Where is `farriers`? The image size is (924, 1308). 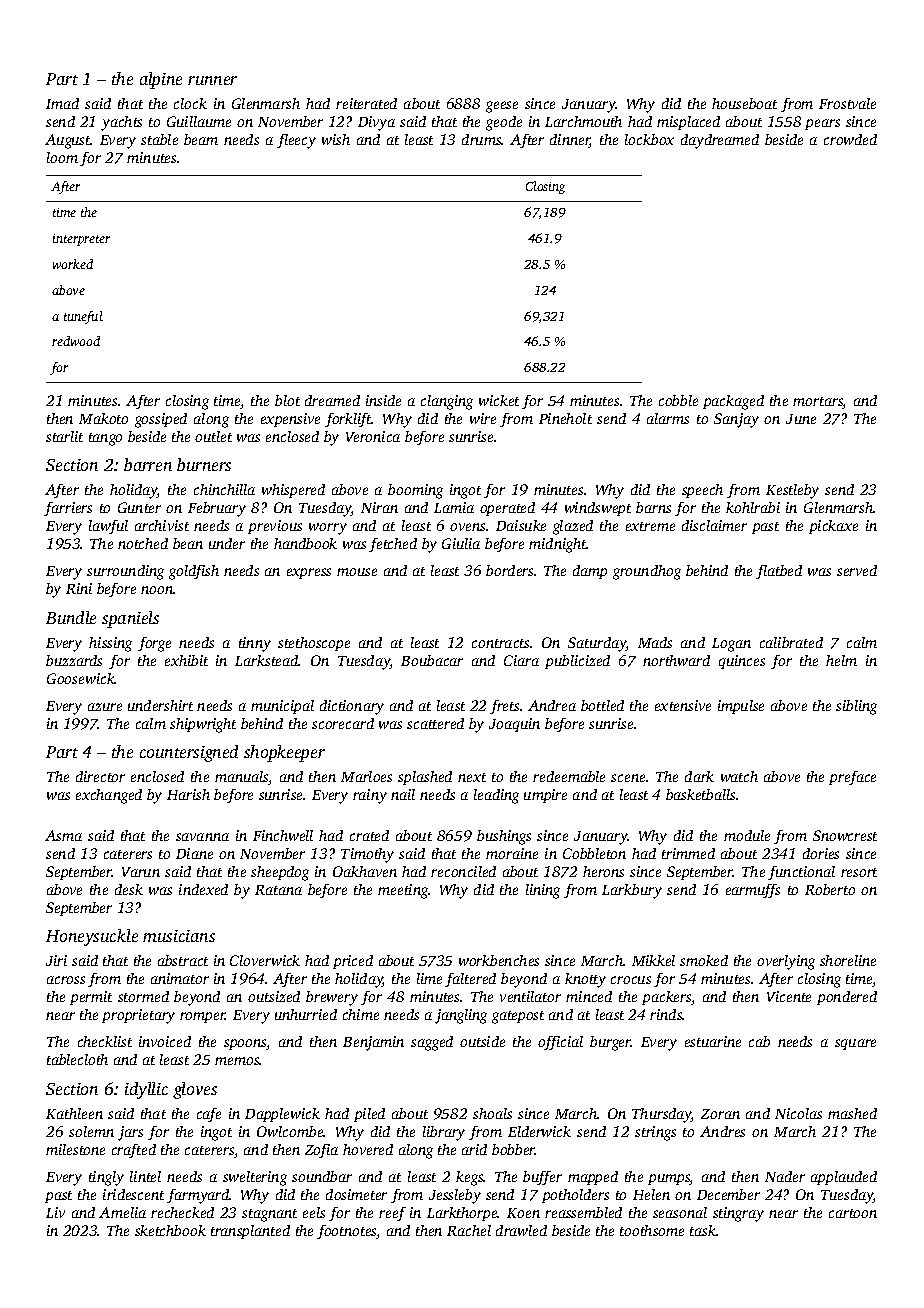
farriers is located at coordinates (68, 509).
